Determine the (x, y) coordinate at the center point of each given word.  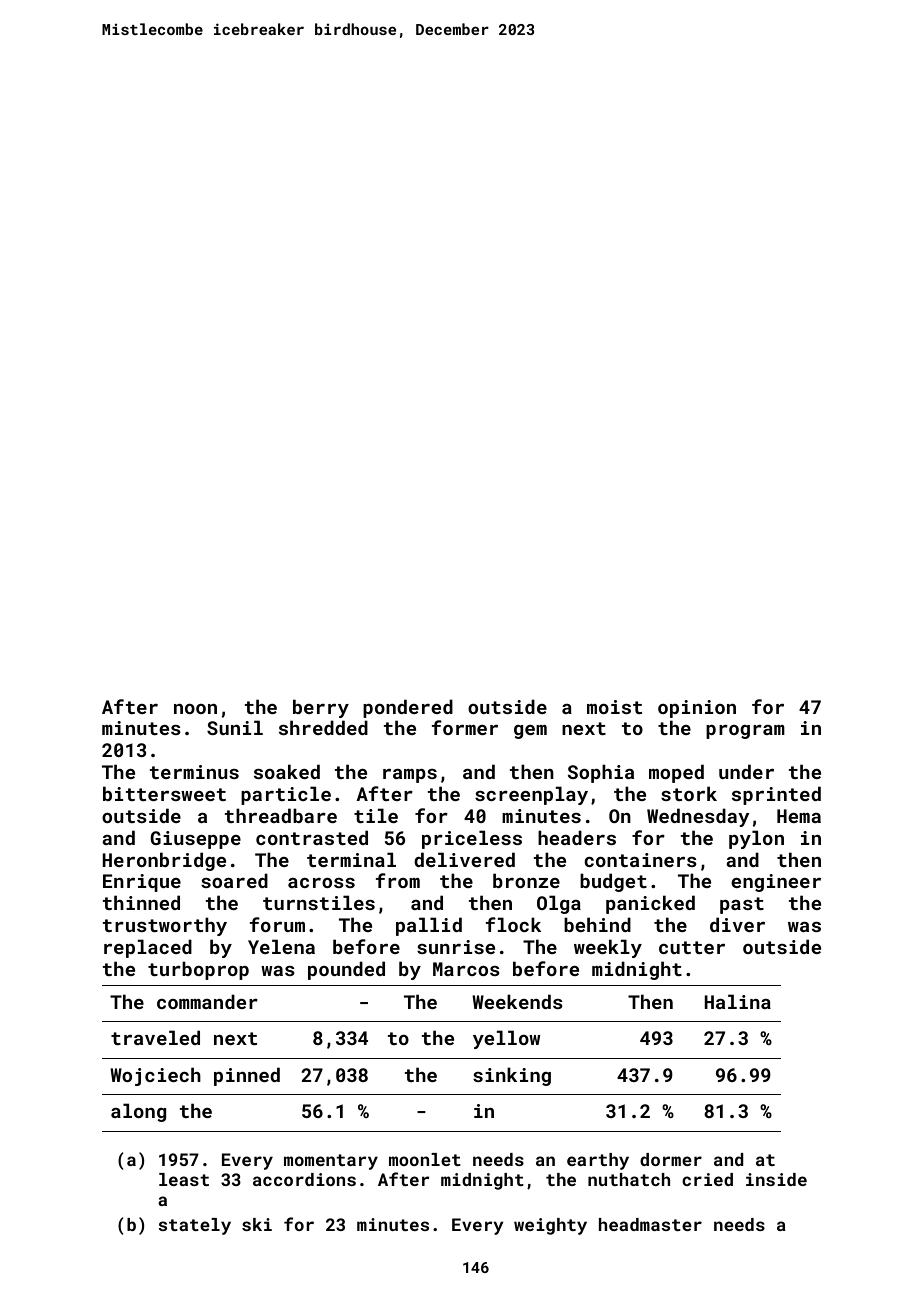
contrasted (312, 837)
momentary (331, 1162)
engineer (776, 883)
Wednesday (698, 817)
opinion (697, 709)
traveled (155, 1037)
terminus (194, 772)
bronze (526, 880)
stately (194, 1226)
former (464, 727)
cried (707, 1179)
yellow (507, 1039)
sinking (512, 1076)
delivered (464, 859)
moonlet (425, 1159)
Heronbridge (164, 861)
